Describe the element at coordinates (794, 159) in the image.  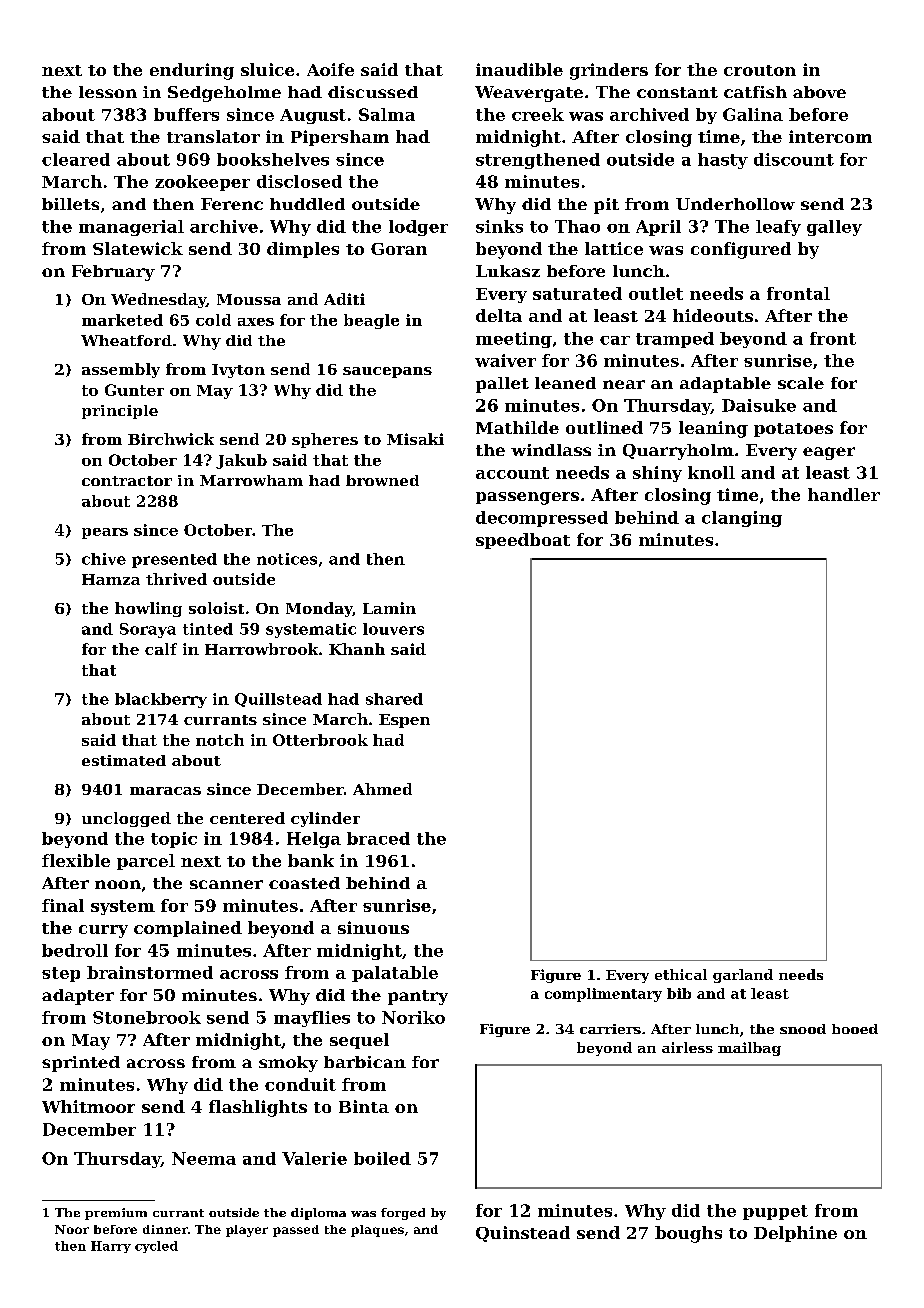
I see `discount` at that location.
